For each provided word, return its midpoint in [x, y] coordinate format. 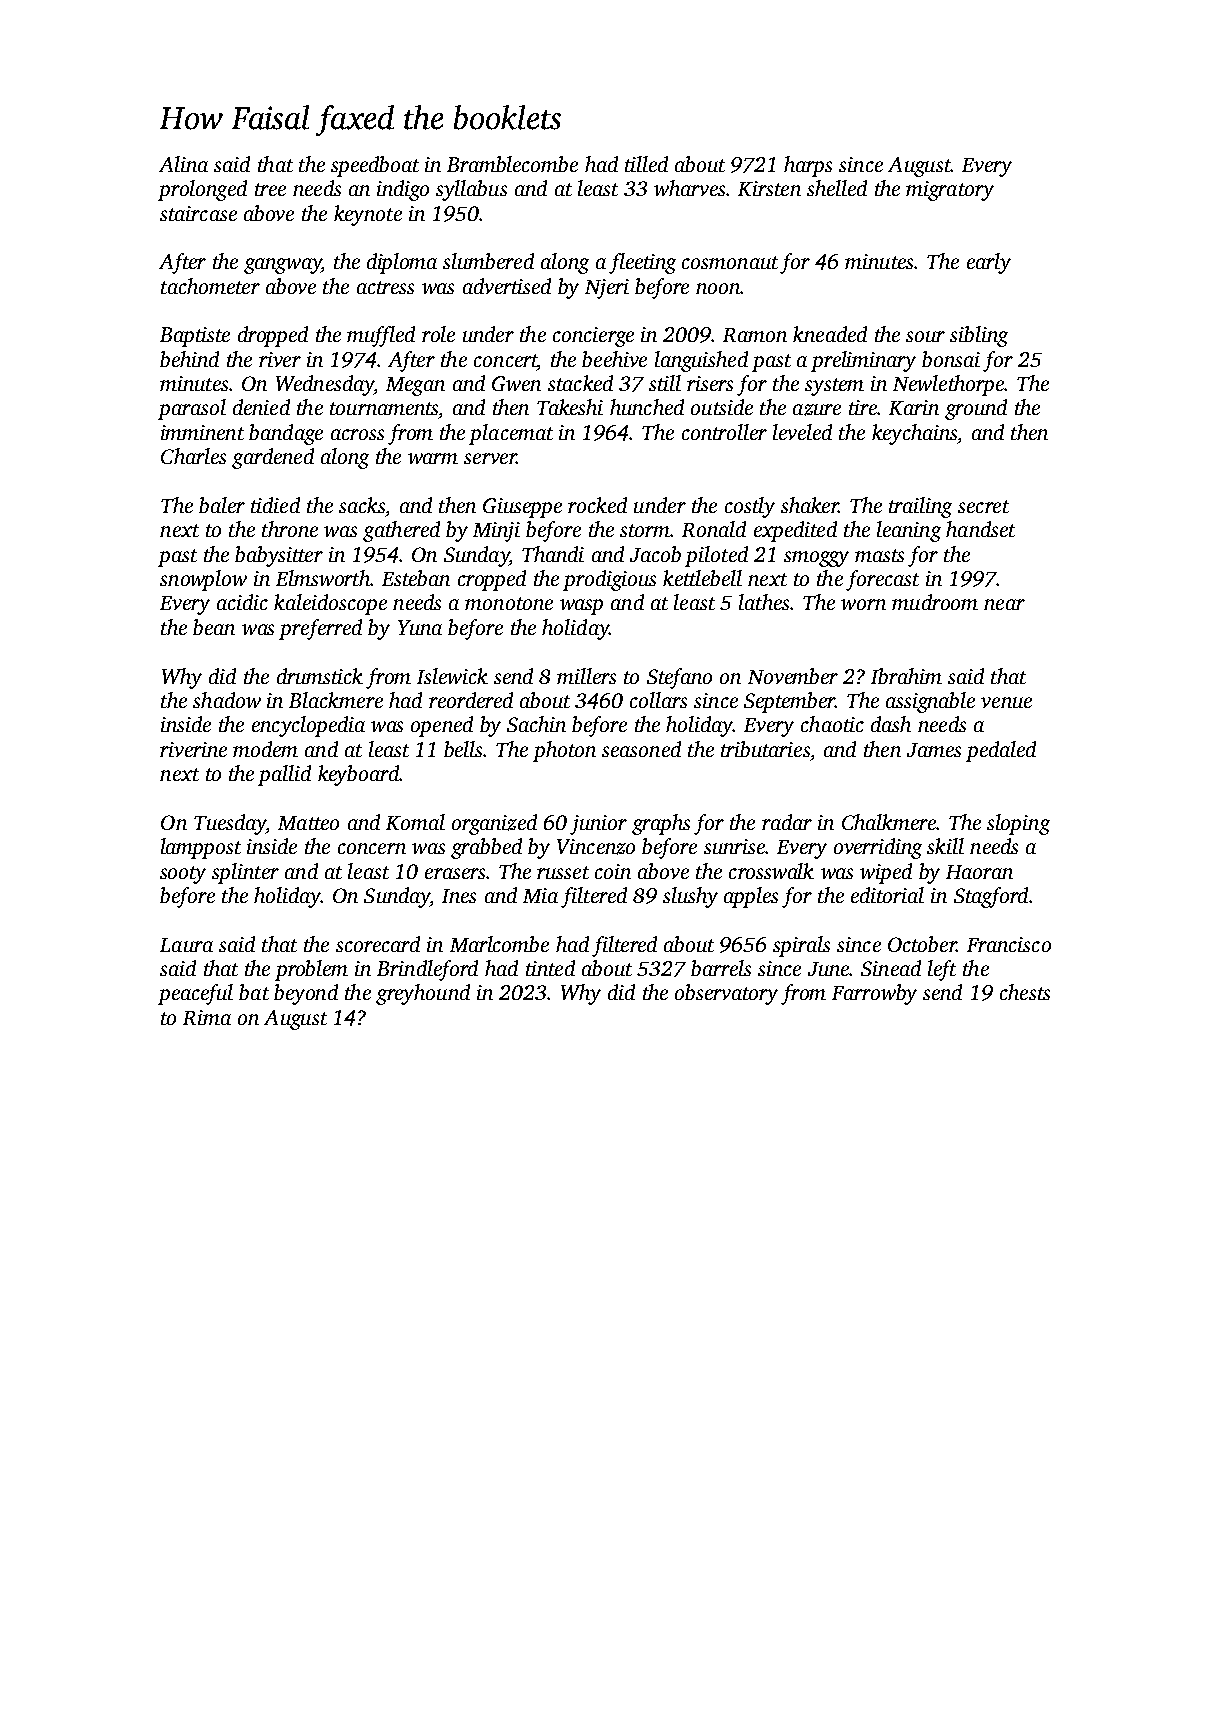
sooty [183, 875]
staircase [198, 213]
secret [983, 506]
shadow [227, 700]
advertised [507, 286]
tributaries [765, 749]
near [1004, 604]
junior [598, 825]
